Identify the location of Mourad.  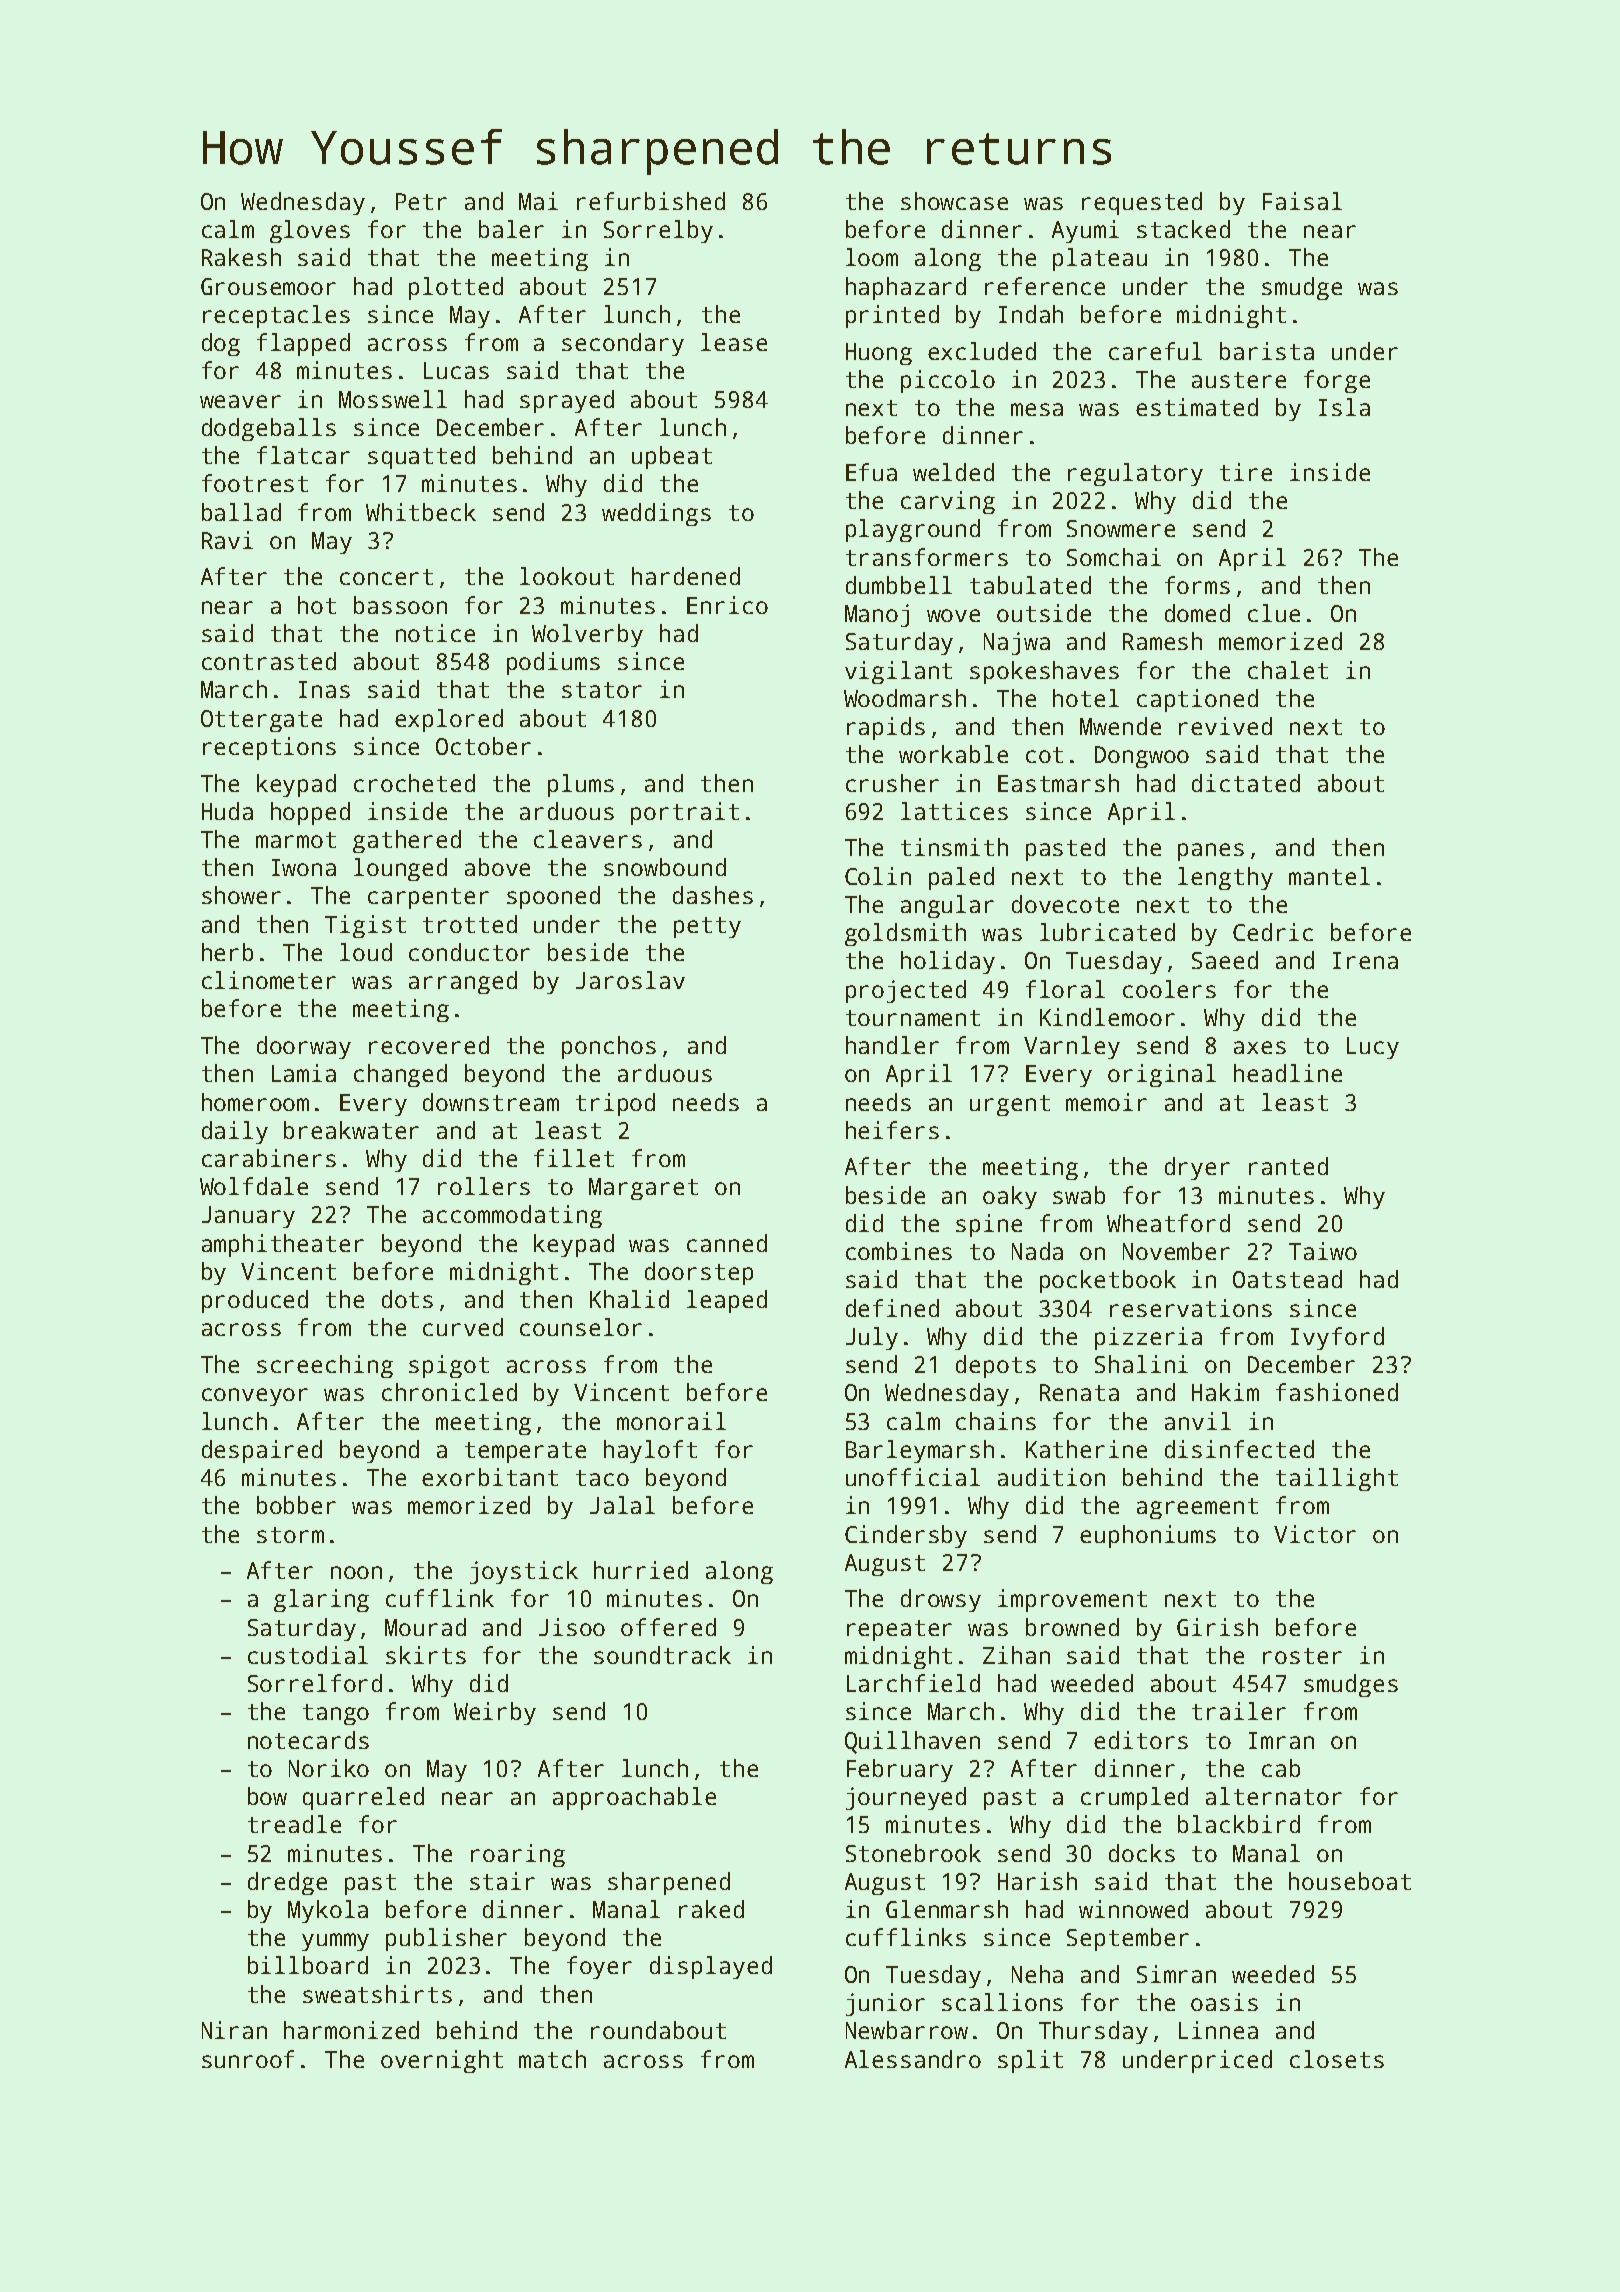
(425, 1627).
